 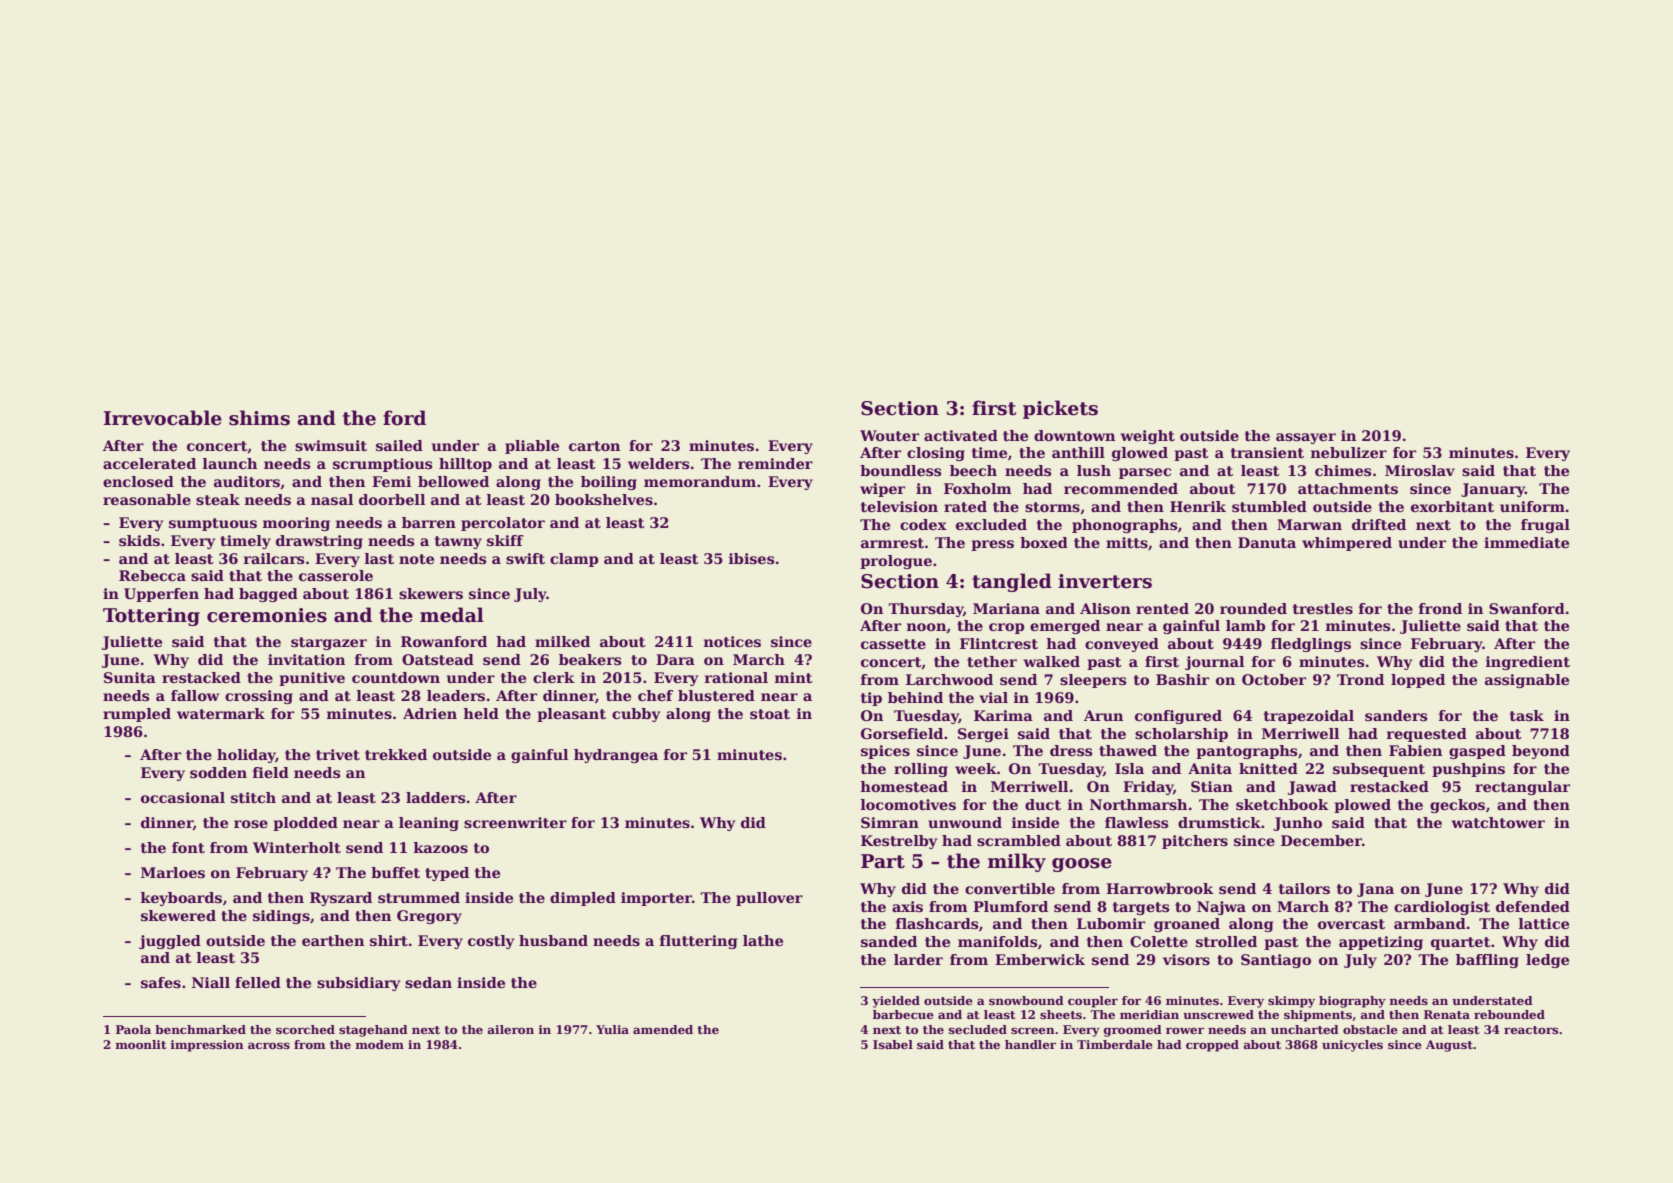 I want to click on fallow, so click(x=195, y=695).
